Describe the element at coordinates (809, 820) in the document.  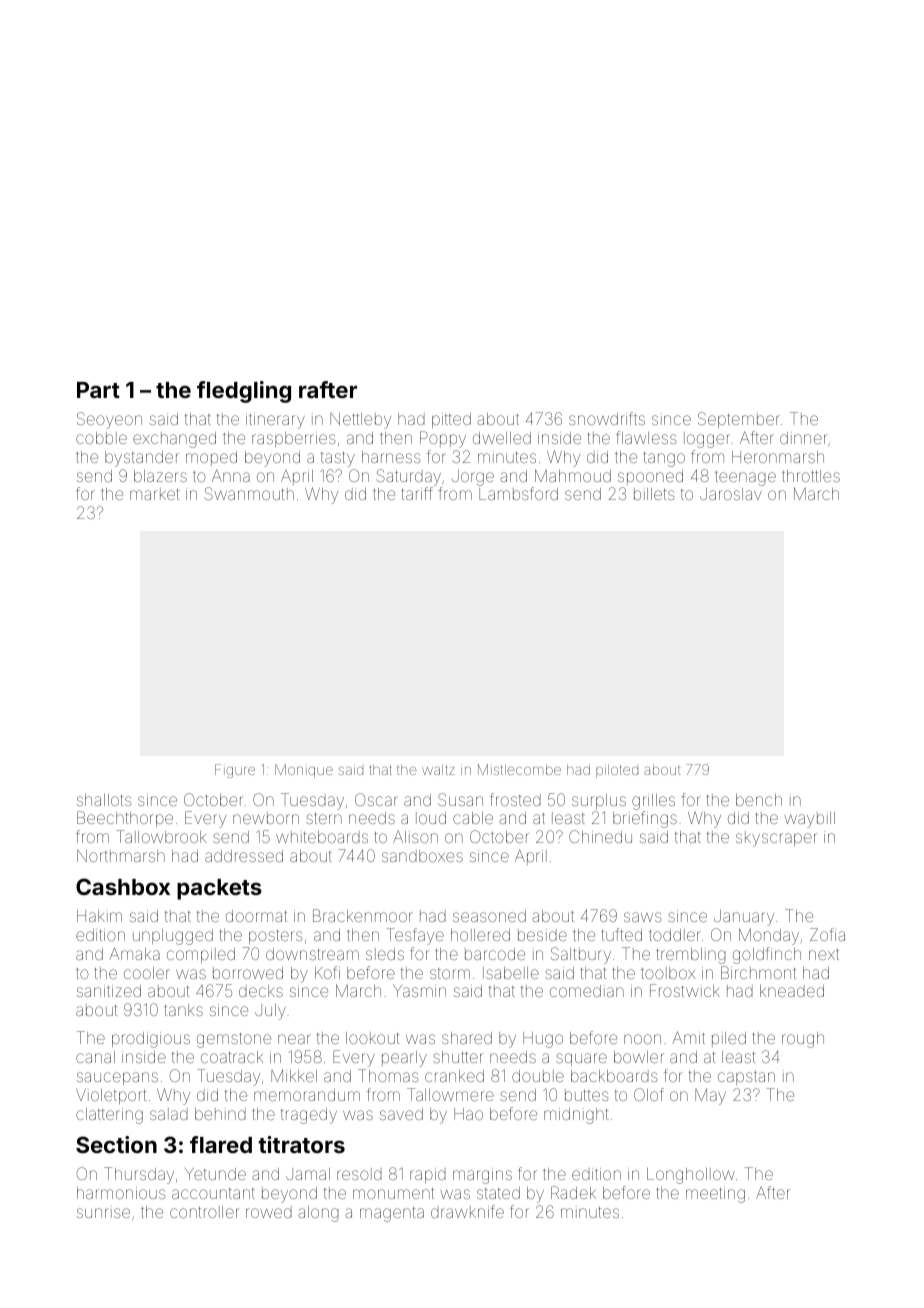
I see `waybill` at that location.
